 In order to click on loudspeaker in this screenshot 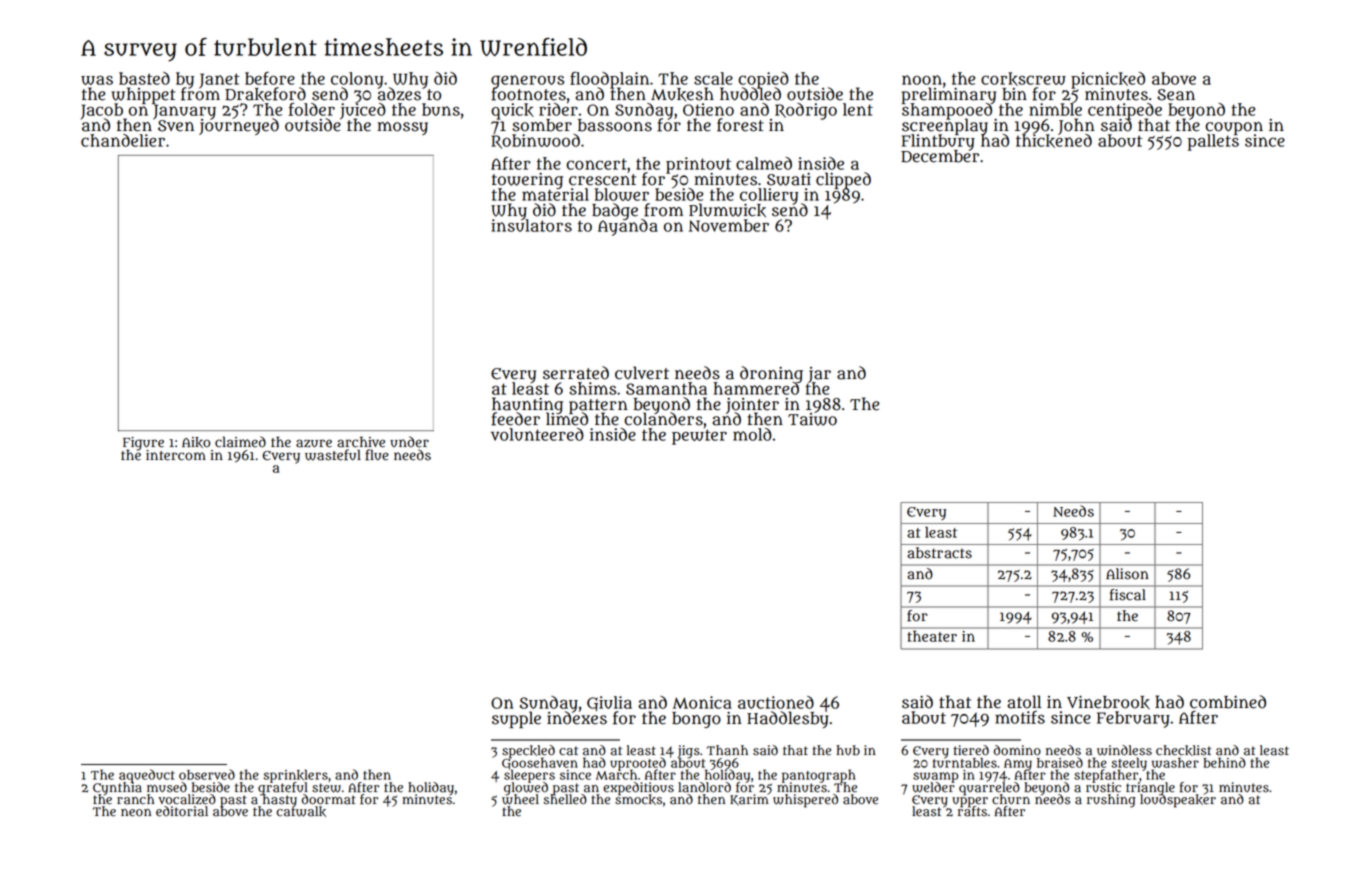, I will do `click(1178, 801)`.
